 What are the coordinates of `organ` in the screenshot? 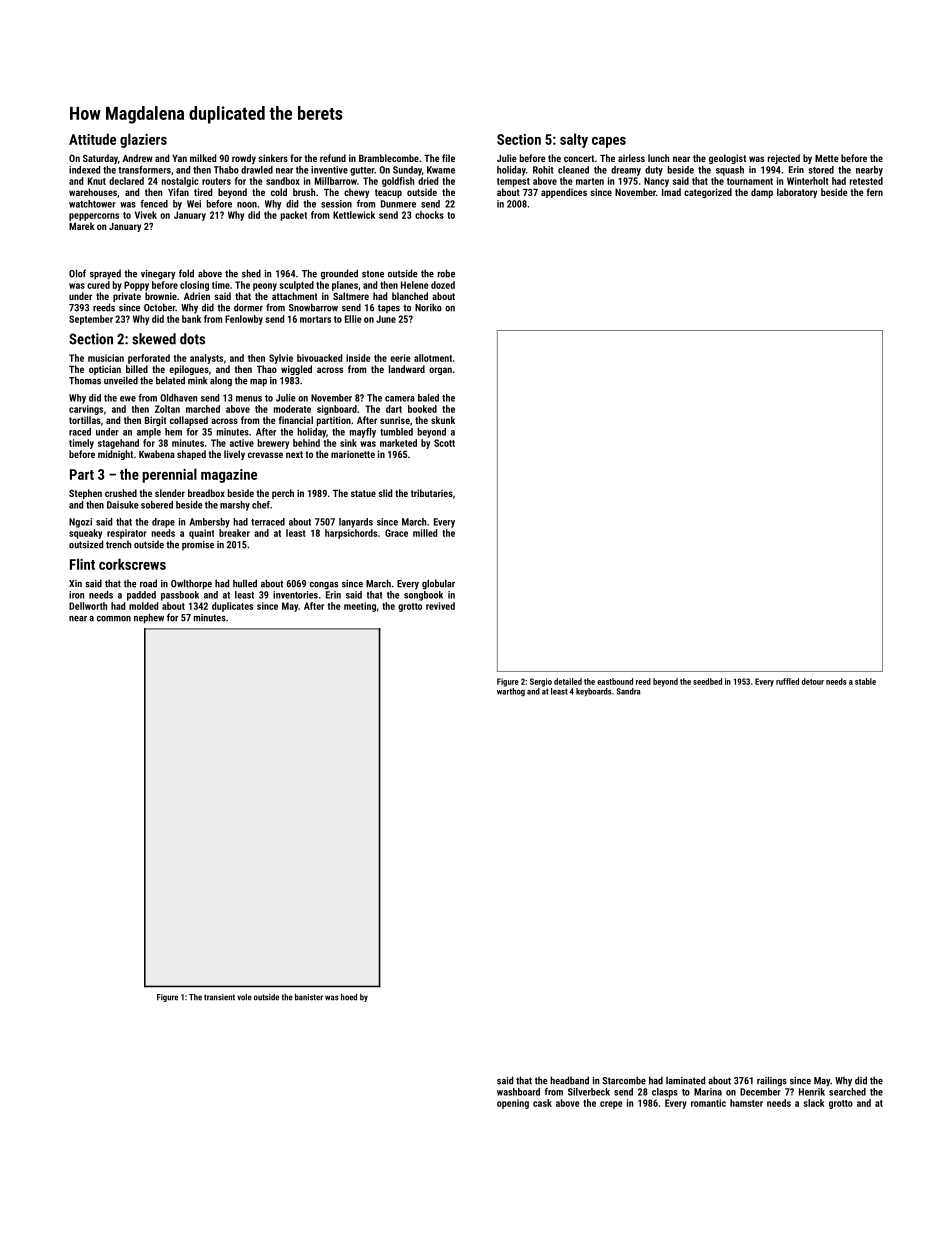 It's located at (440, 371).
